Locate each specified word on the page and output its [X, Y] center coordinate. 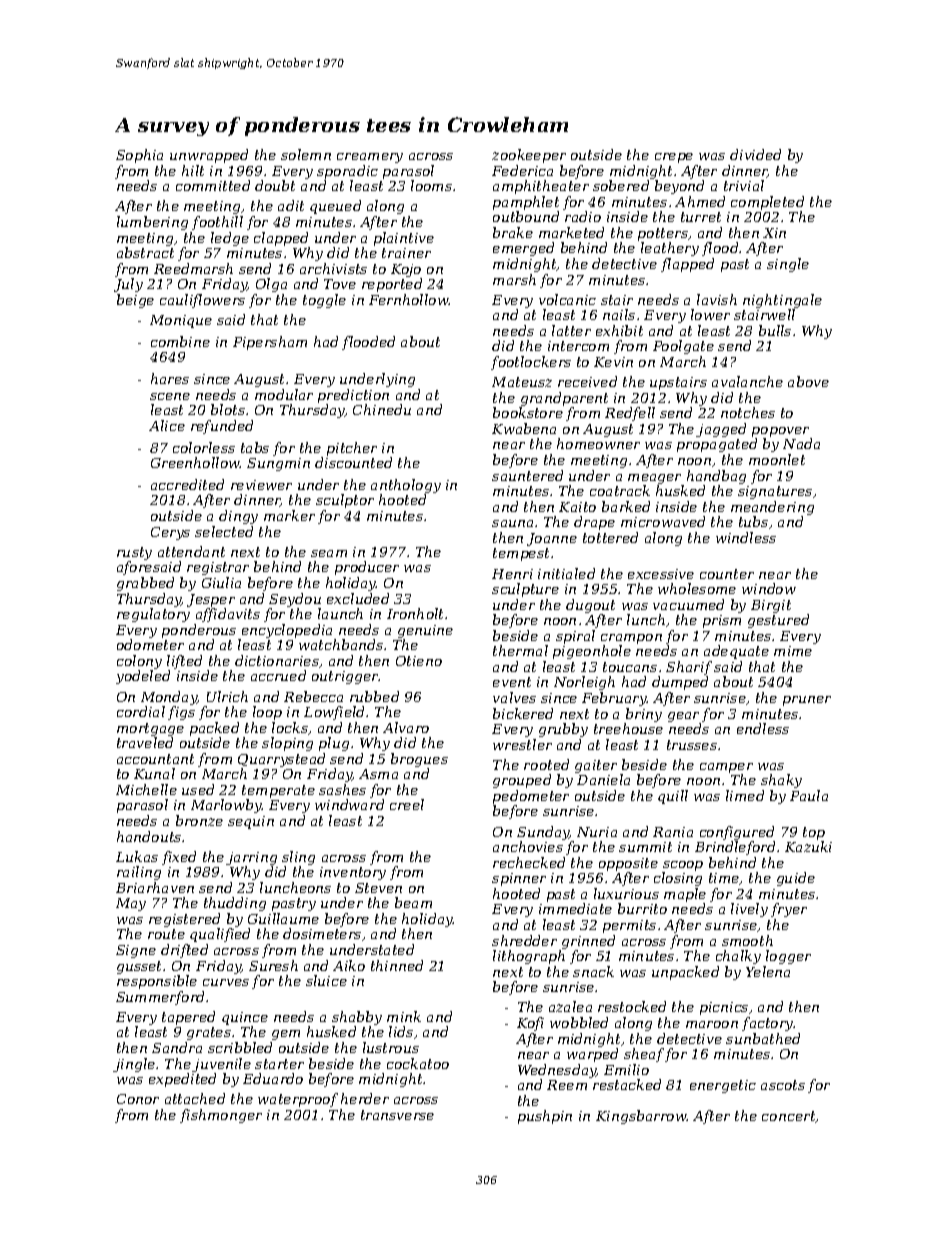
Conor [138, 1099]
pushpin [545, 1117]
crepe [674, 158]
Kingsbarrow [641, 1117]
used [198, 789]
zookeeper [529, 156]
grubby [563, 730]
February [614, 699]
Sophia [139, 156]
